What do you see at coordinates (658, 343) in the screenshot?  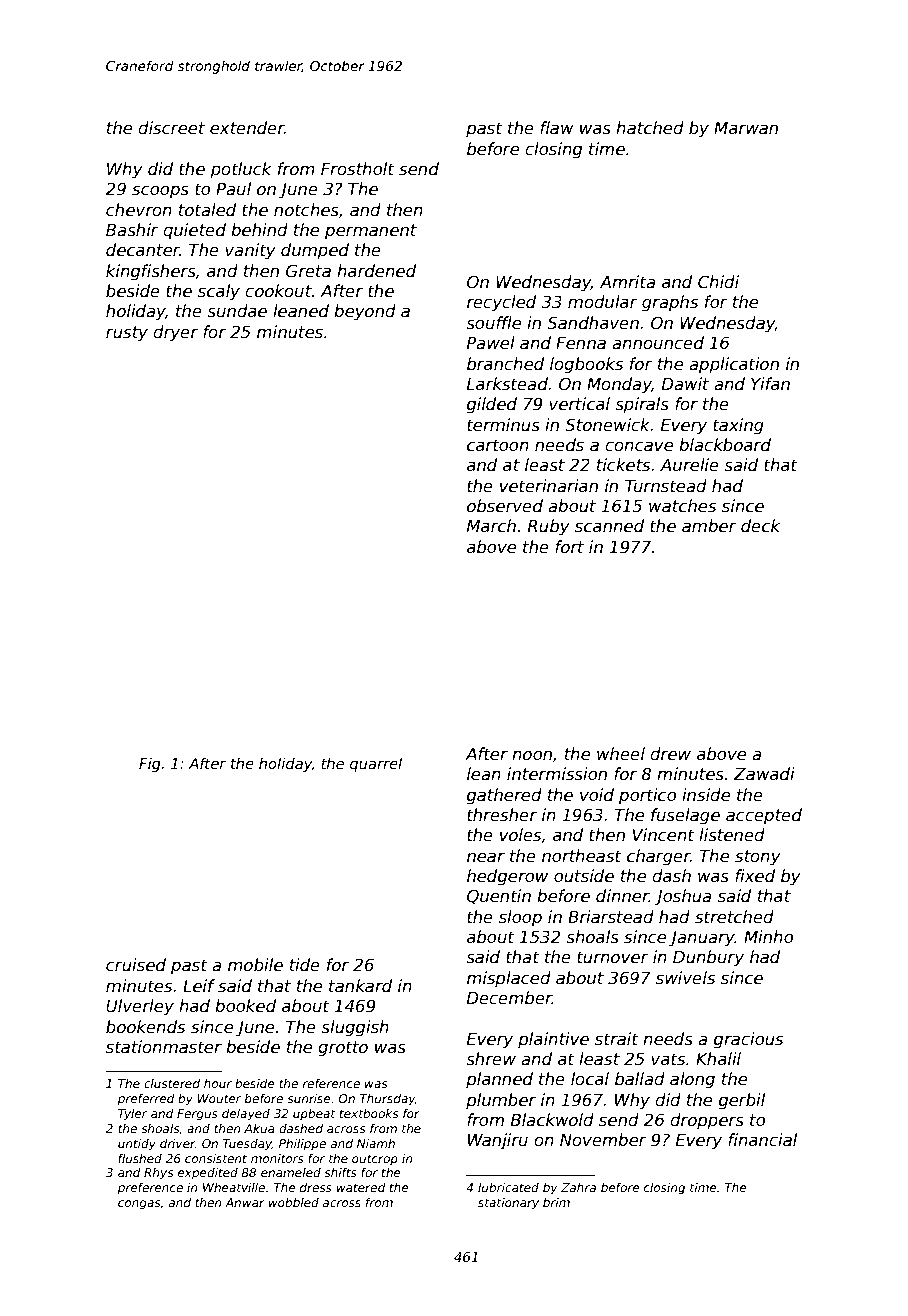 I see `announced` at bounding box center [658, 343].
